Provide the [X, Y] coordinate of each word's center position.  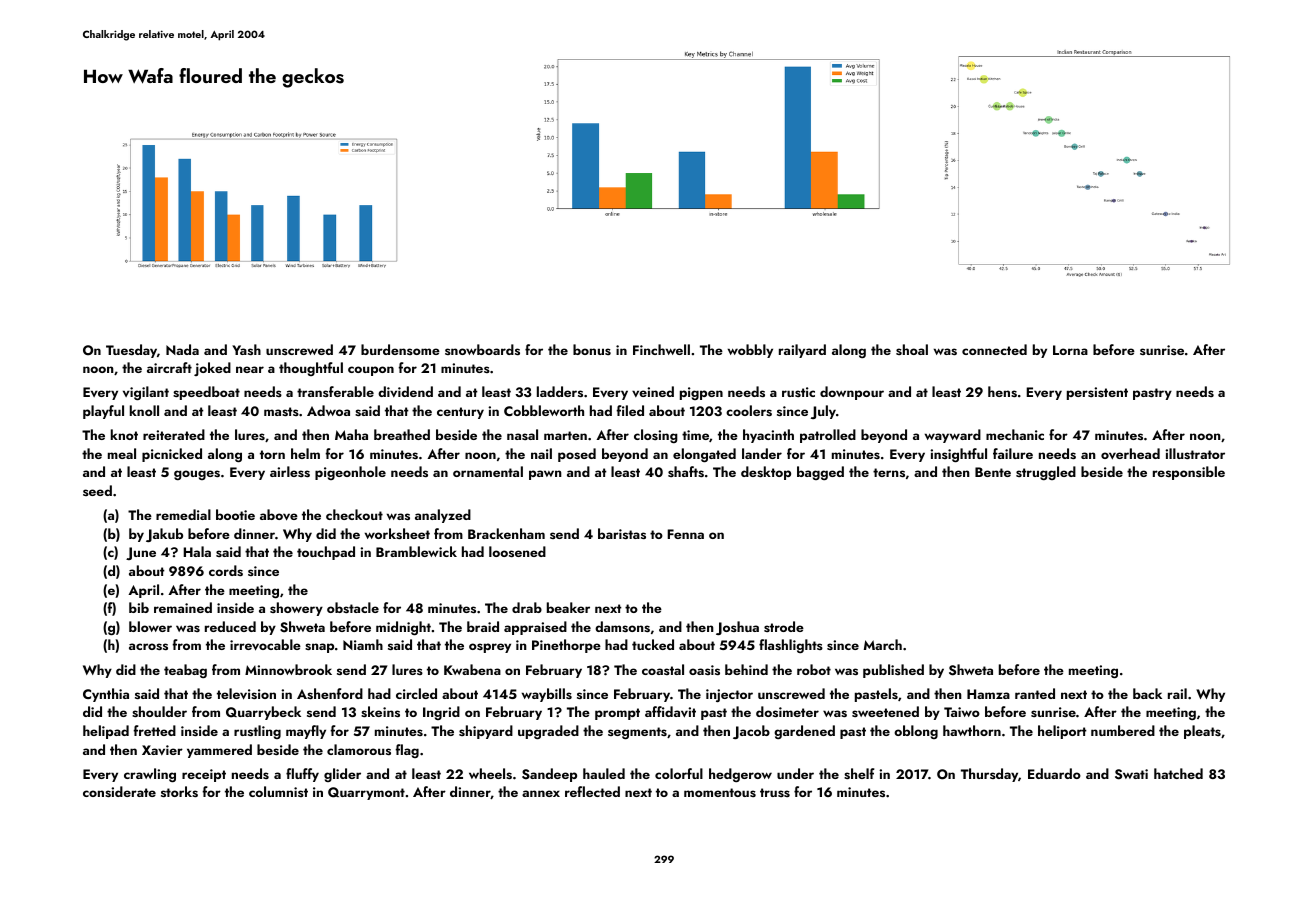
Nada [182, 349]
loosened [517, 551]
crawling [150, 775]
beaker [568, 607]
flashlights [791, 646]
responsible [1189, 473]
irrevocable [265, 645]
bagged [820, 473]
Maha [351, 434]
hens [1002, 391]
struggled [1046, 473]
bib [139, 607]
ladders [560, 391]
